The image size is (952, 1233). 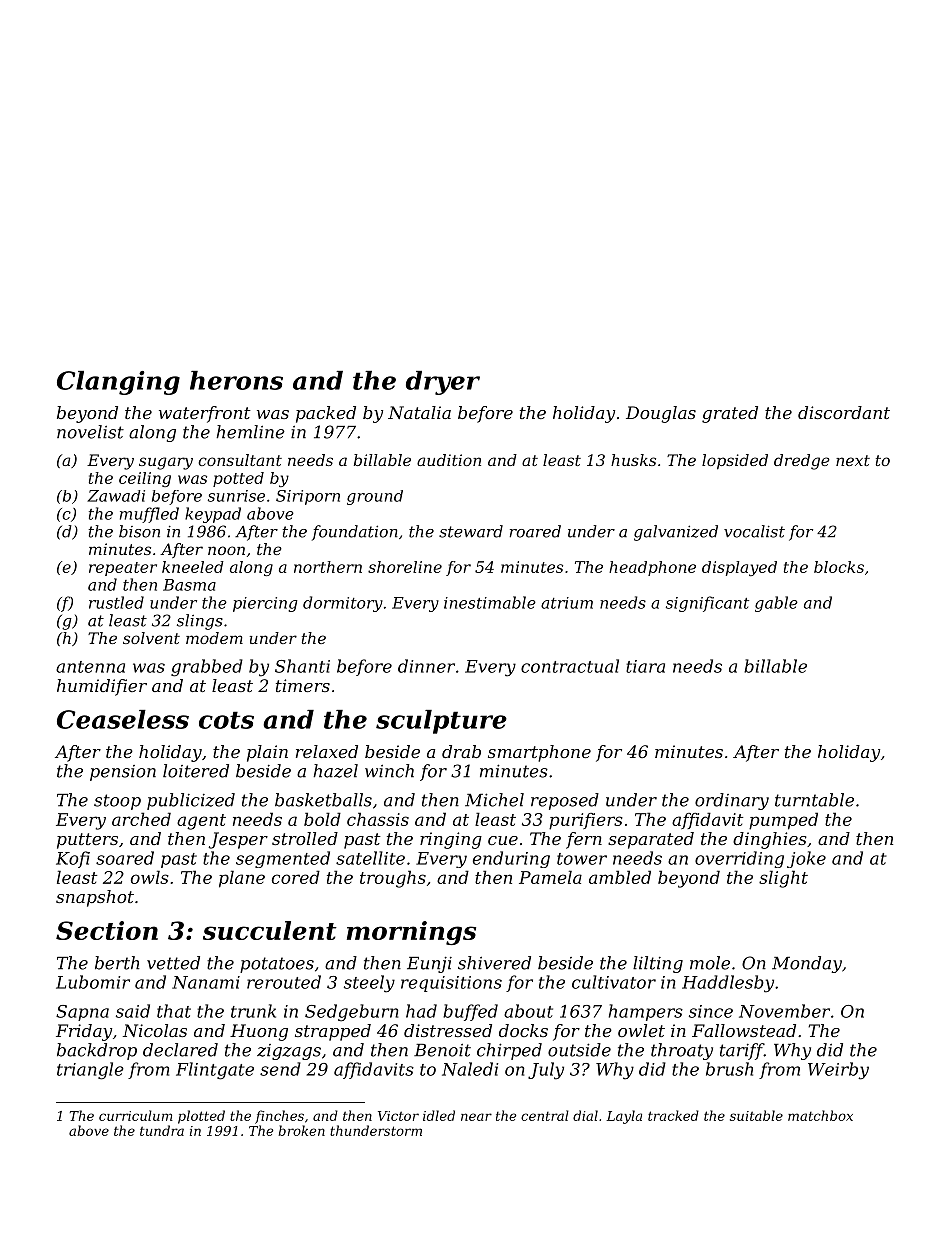 What do you see at coordinates (270, 930) in the screenshot?
I see `succulent` at bounding box center [270, 930].
